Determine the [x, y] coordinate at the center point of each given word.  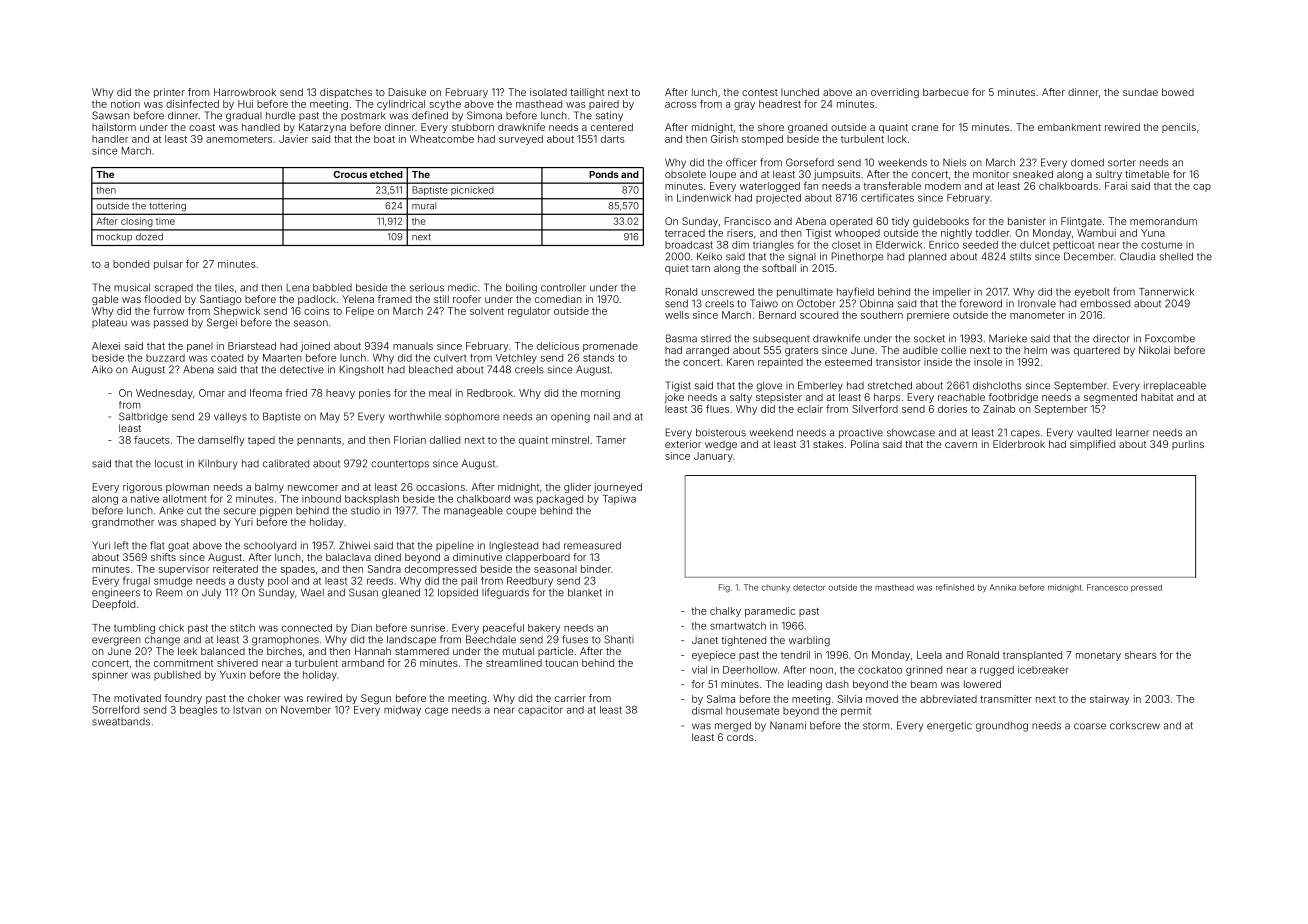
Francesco [1107, 587]
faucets [152, 440]
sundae [1140, 92]
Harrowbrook [245, 92]
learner [1132, 432]
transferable [892, 186]
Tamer [611, 440]
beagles [198, 711]
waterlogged [770, 187]
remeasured [592, 545]
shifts [163, 557]
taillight [587, 93]
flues [717, 409]
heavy [340, 394]
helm [1035, 350]
